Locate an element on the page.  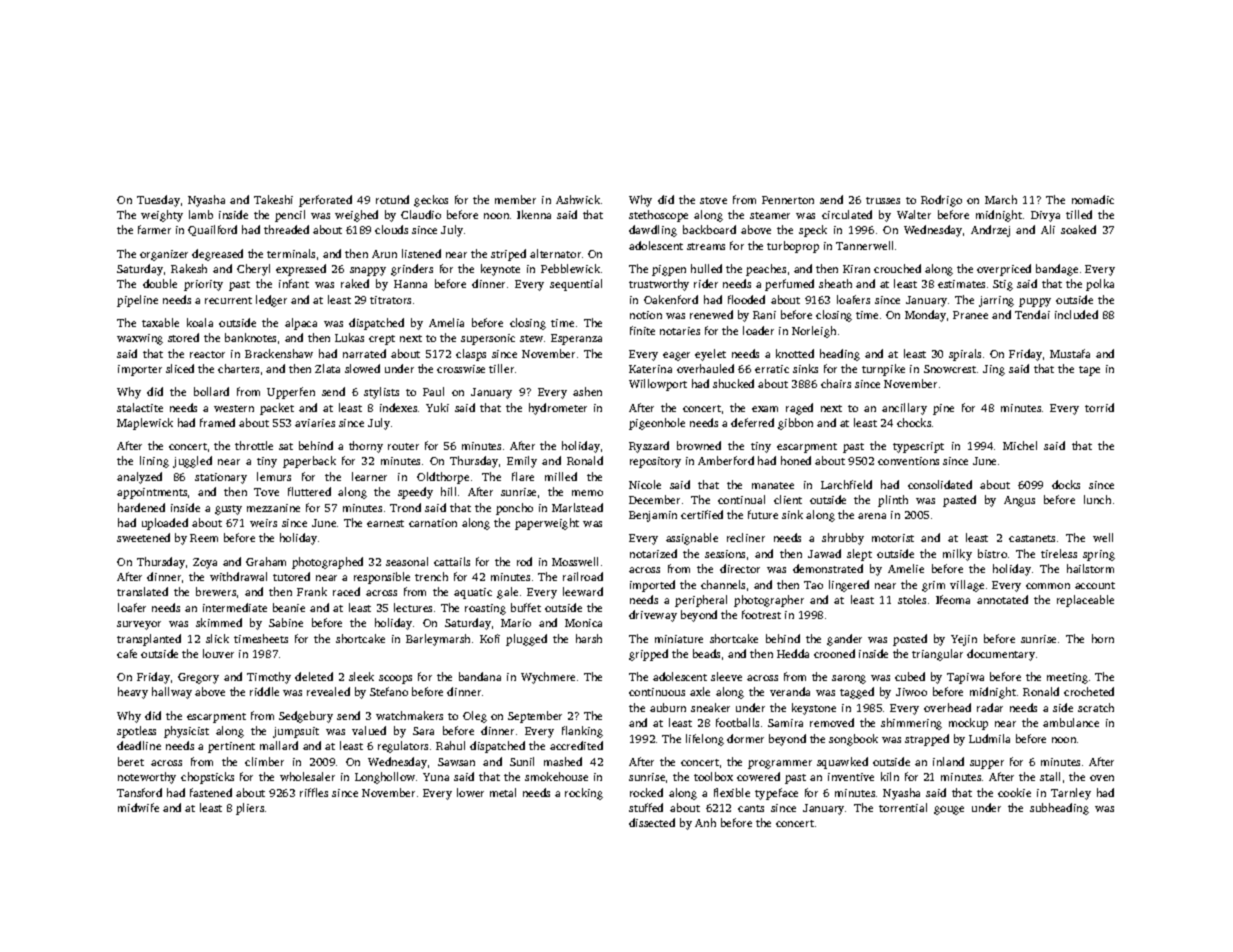
Tuesday is located at coordinates (158, 201).
